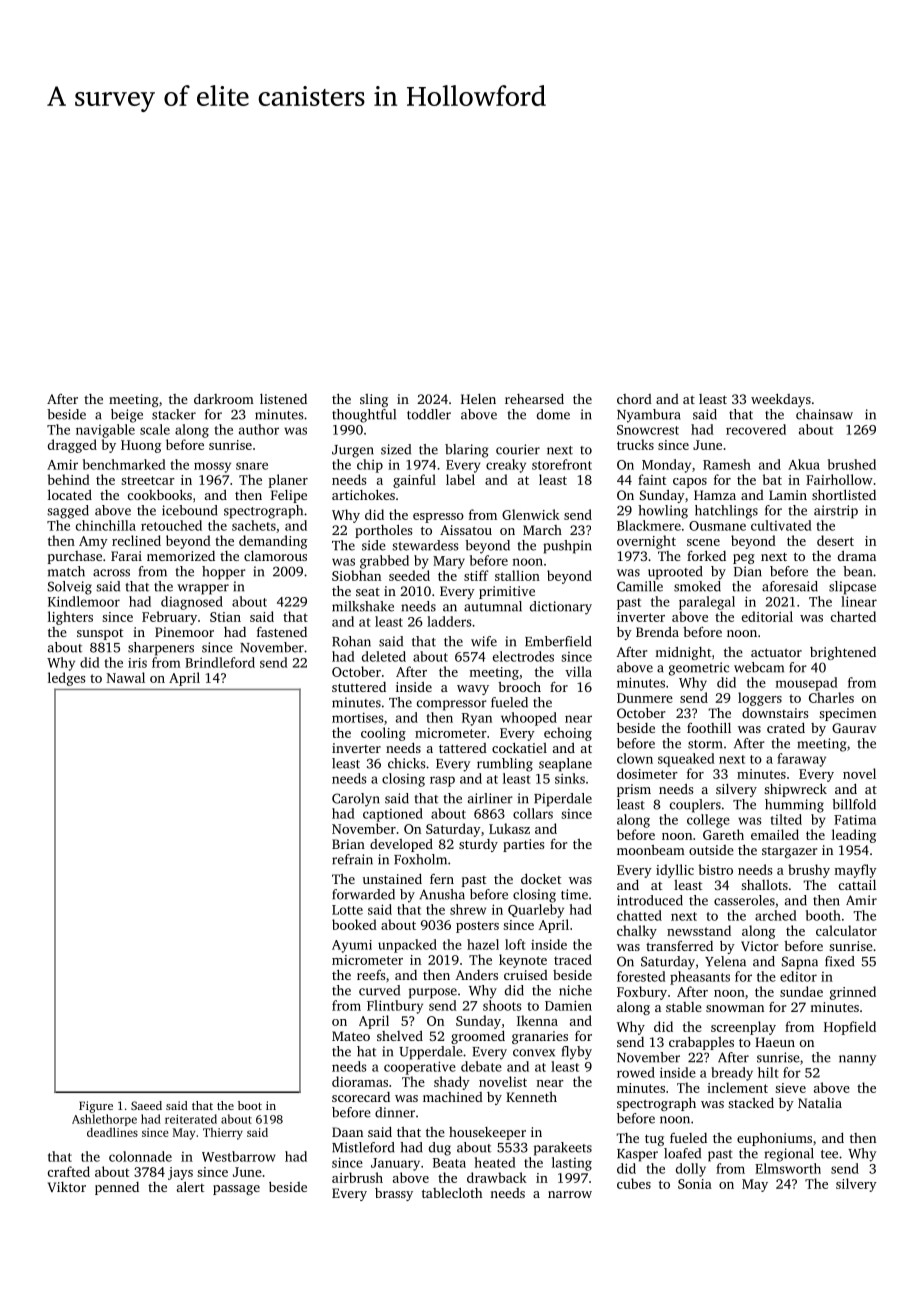  I want to click on brassy, so click(394, 1194).
